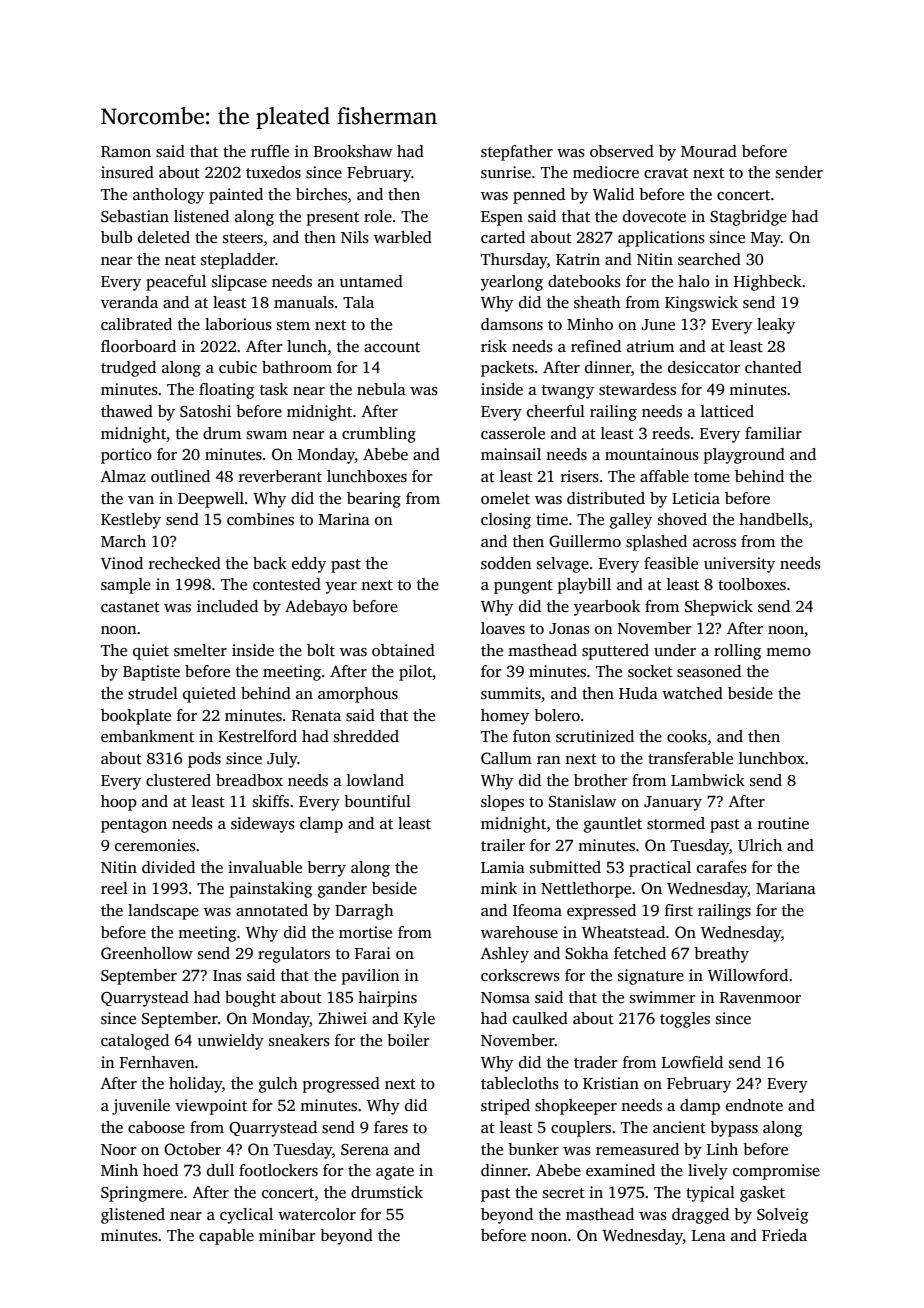 This page has height=1308, width=924. I want to click on May, so click(766, 239).
